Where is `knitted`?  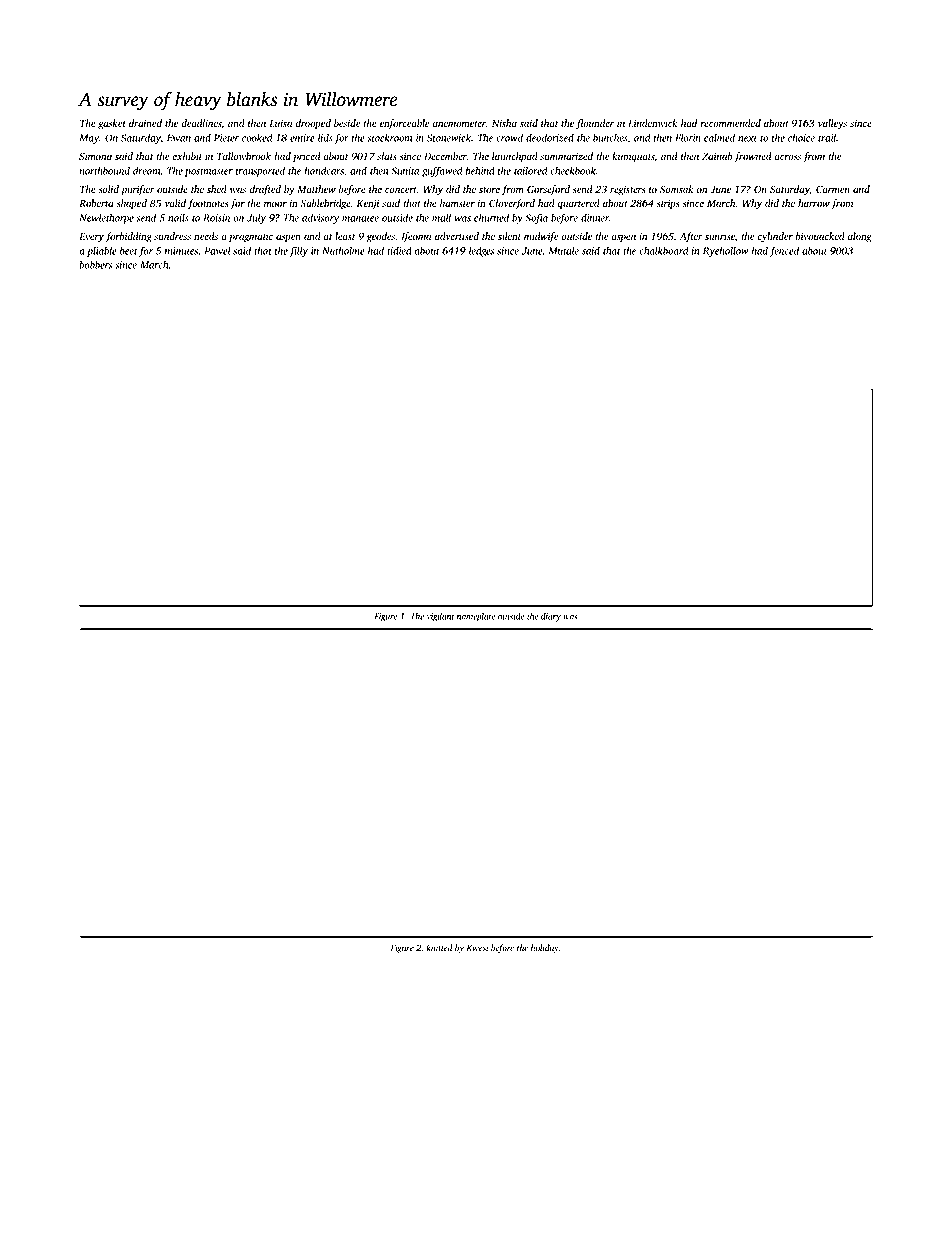
knitted is located at coordinates (439, 947).
